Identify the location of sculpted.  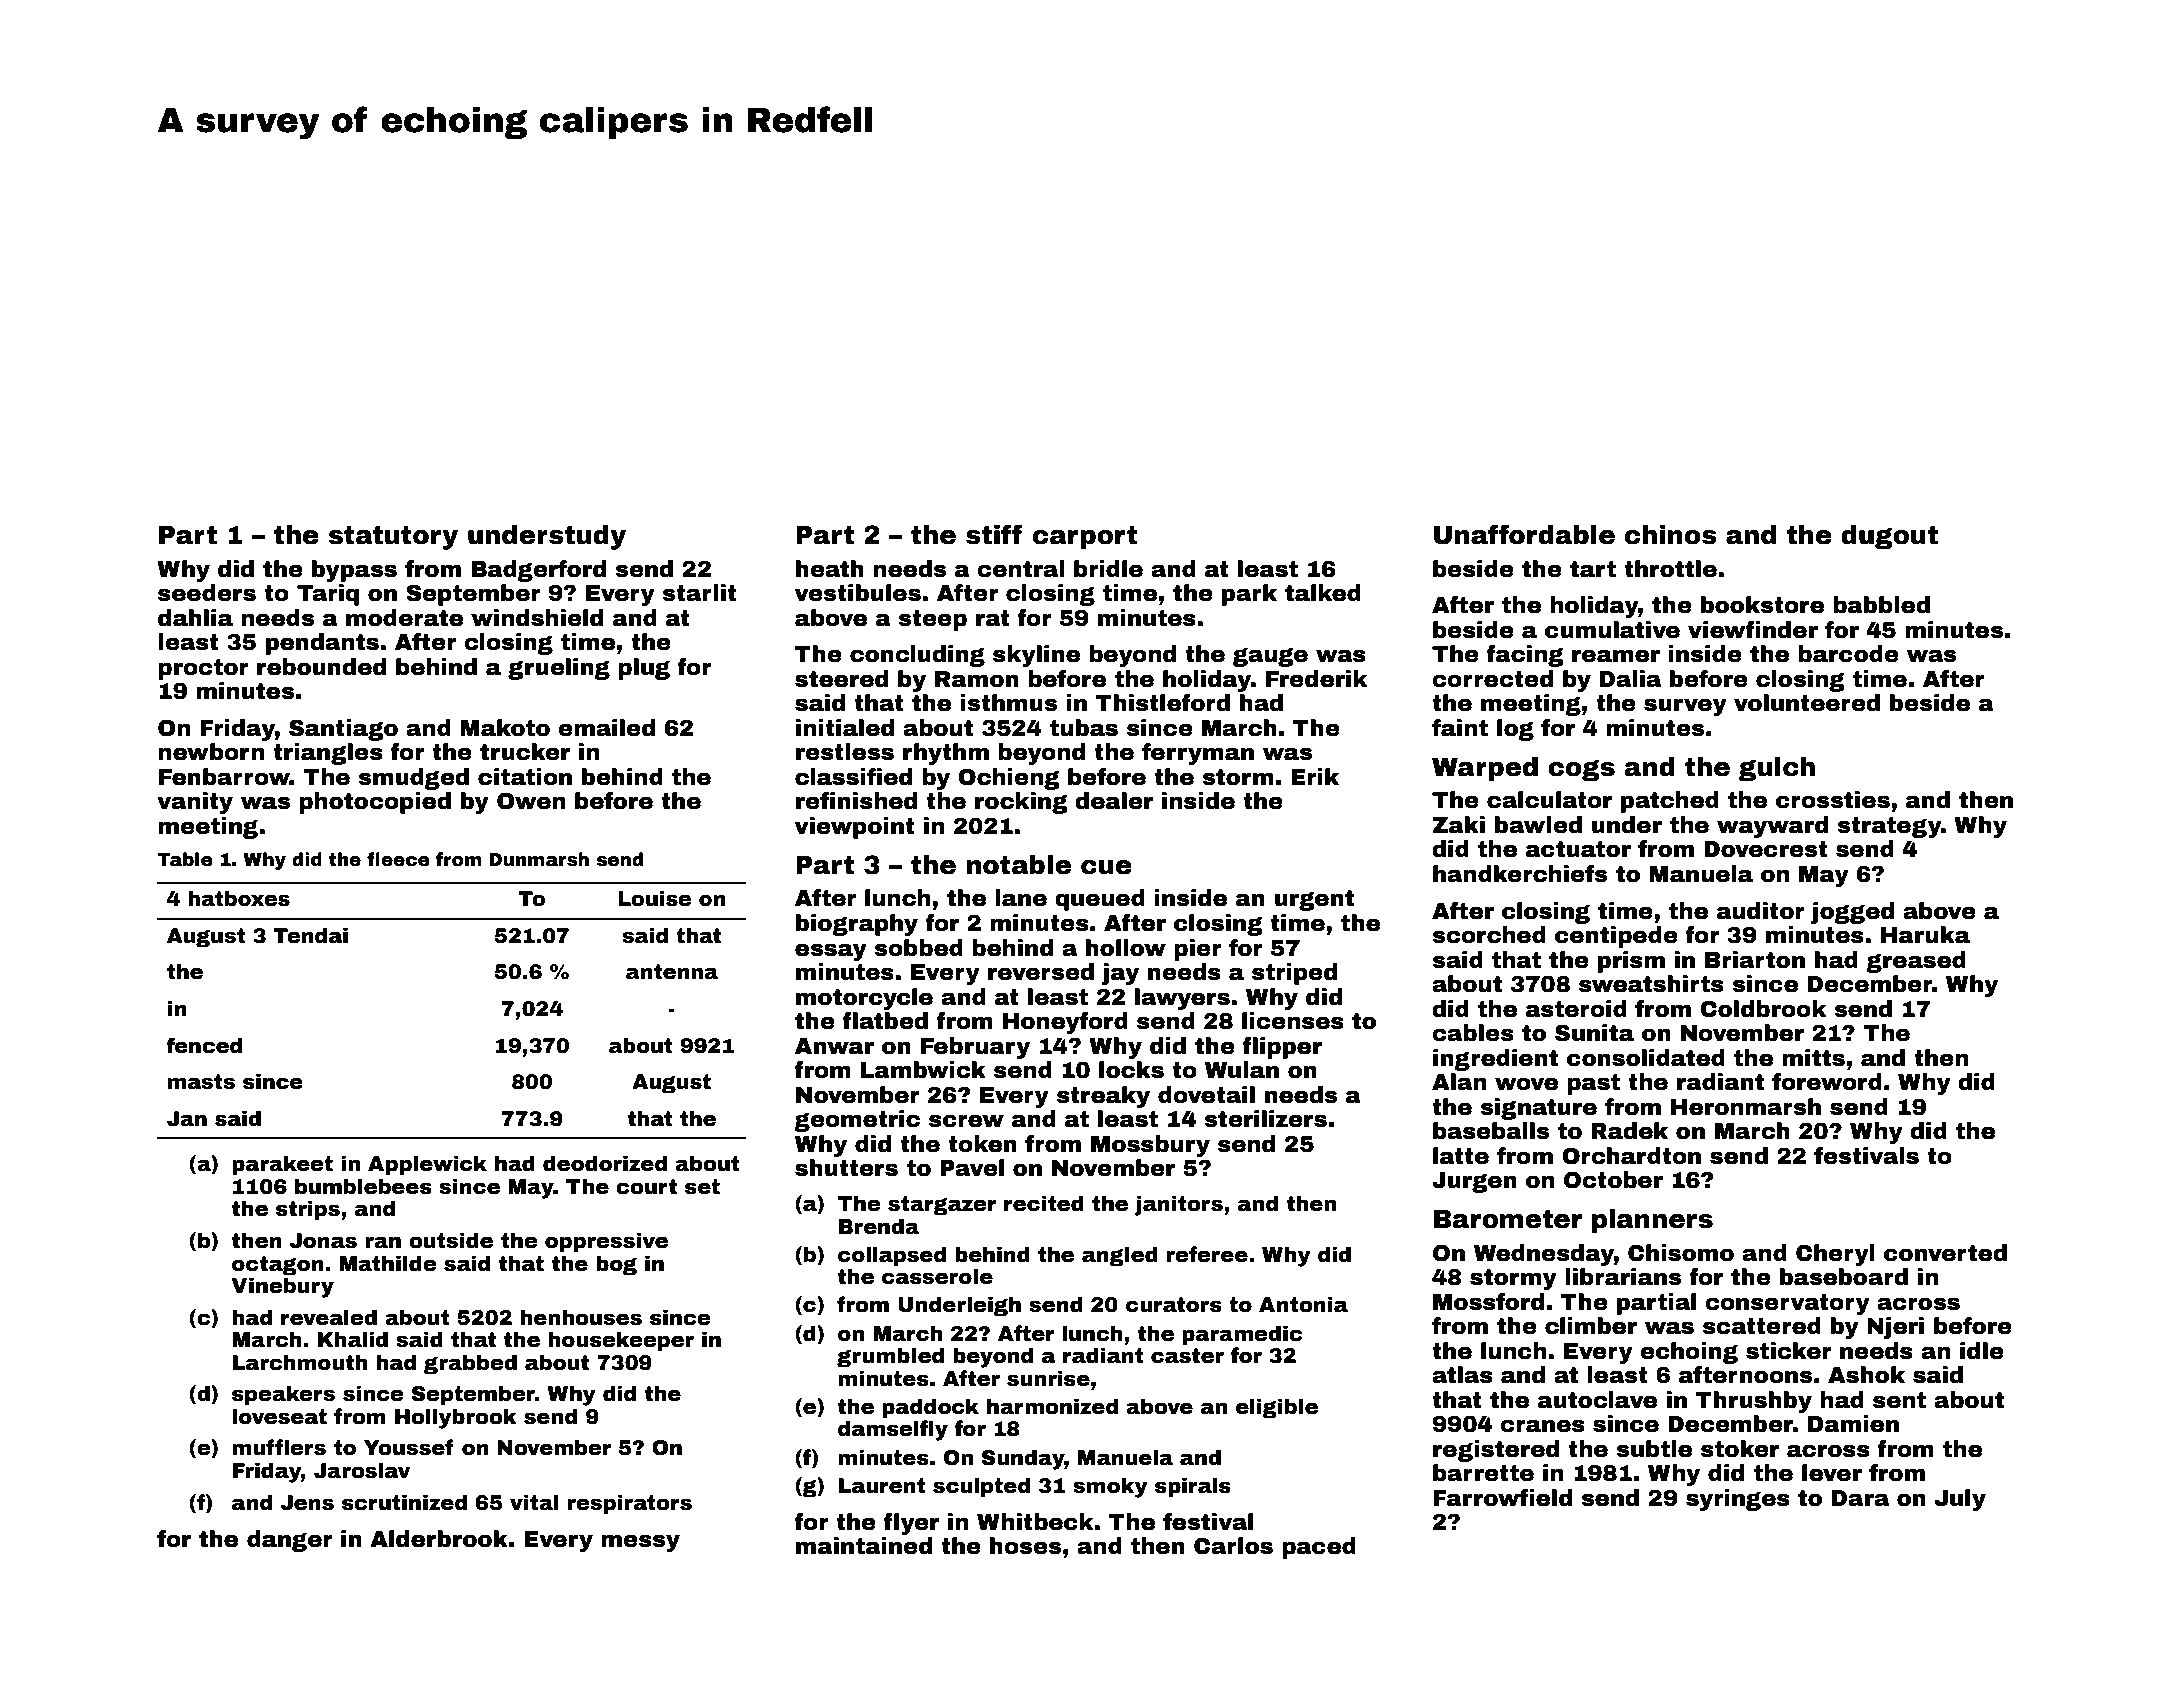
(981, 1487).
